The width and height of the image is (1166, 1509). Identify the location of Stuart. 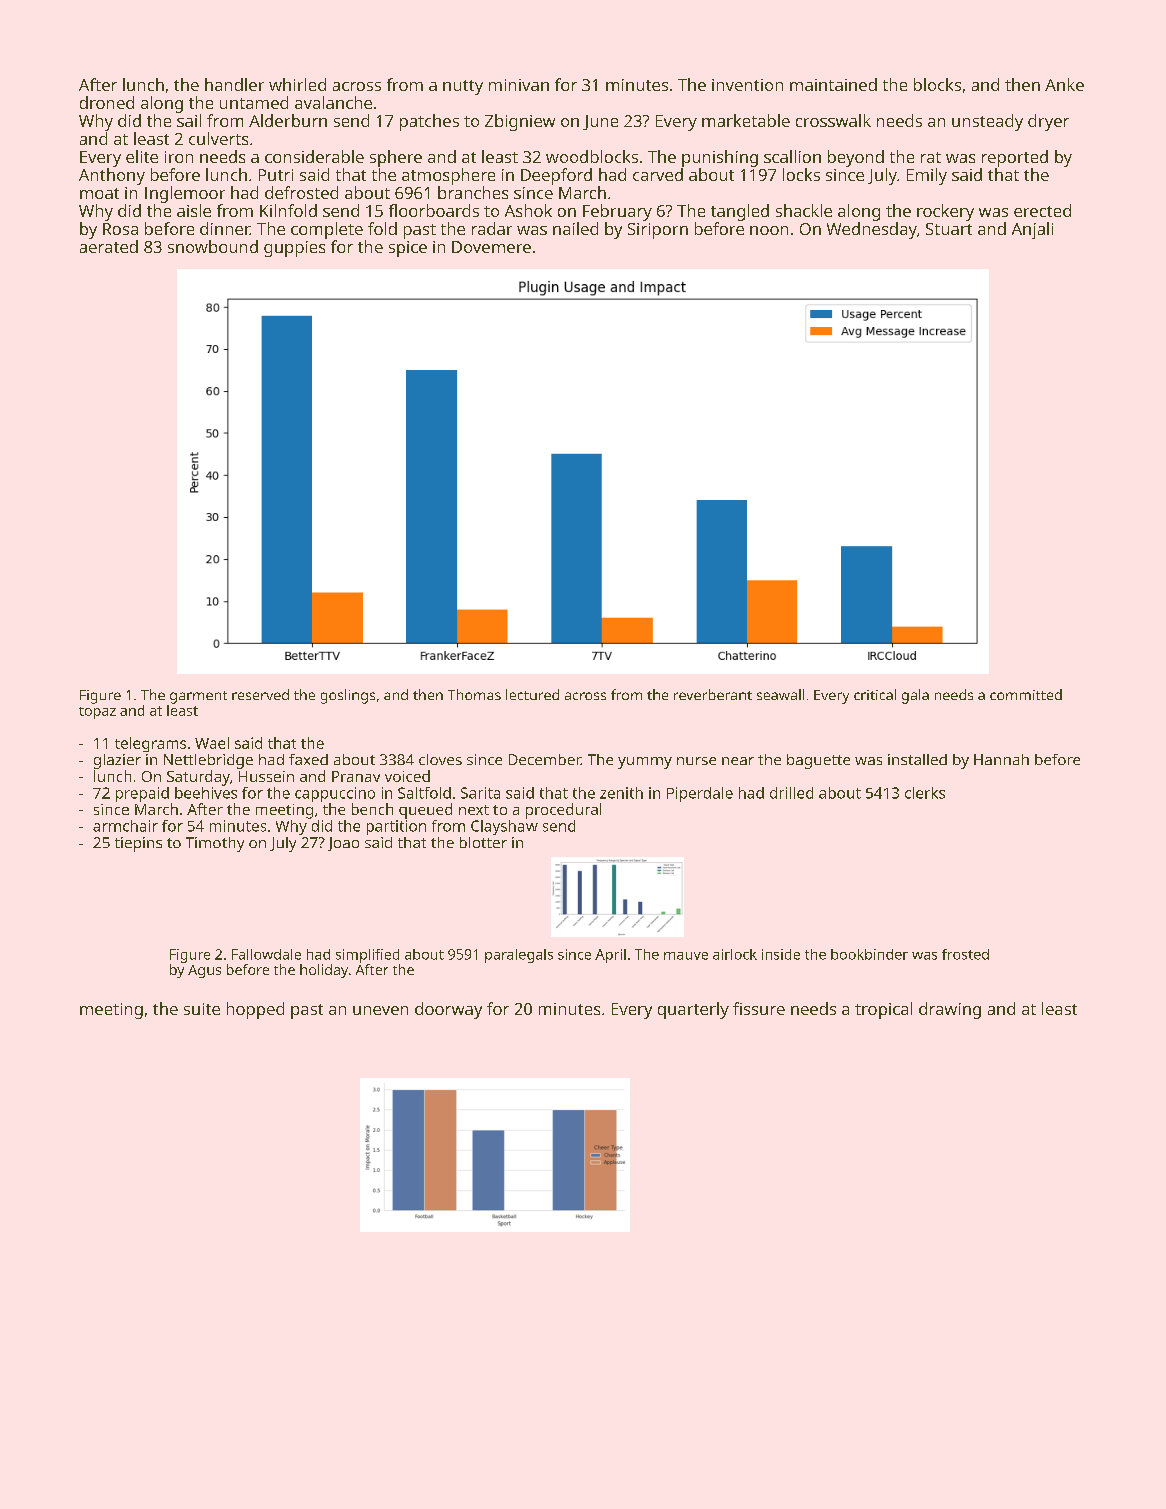
(949, 229).
